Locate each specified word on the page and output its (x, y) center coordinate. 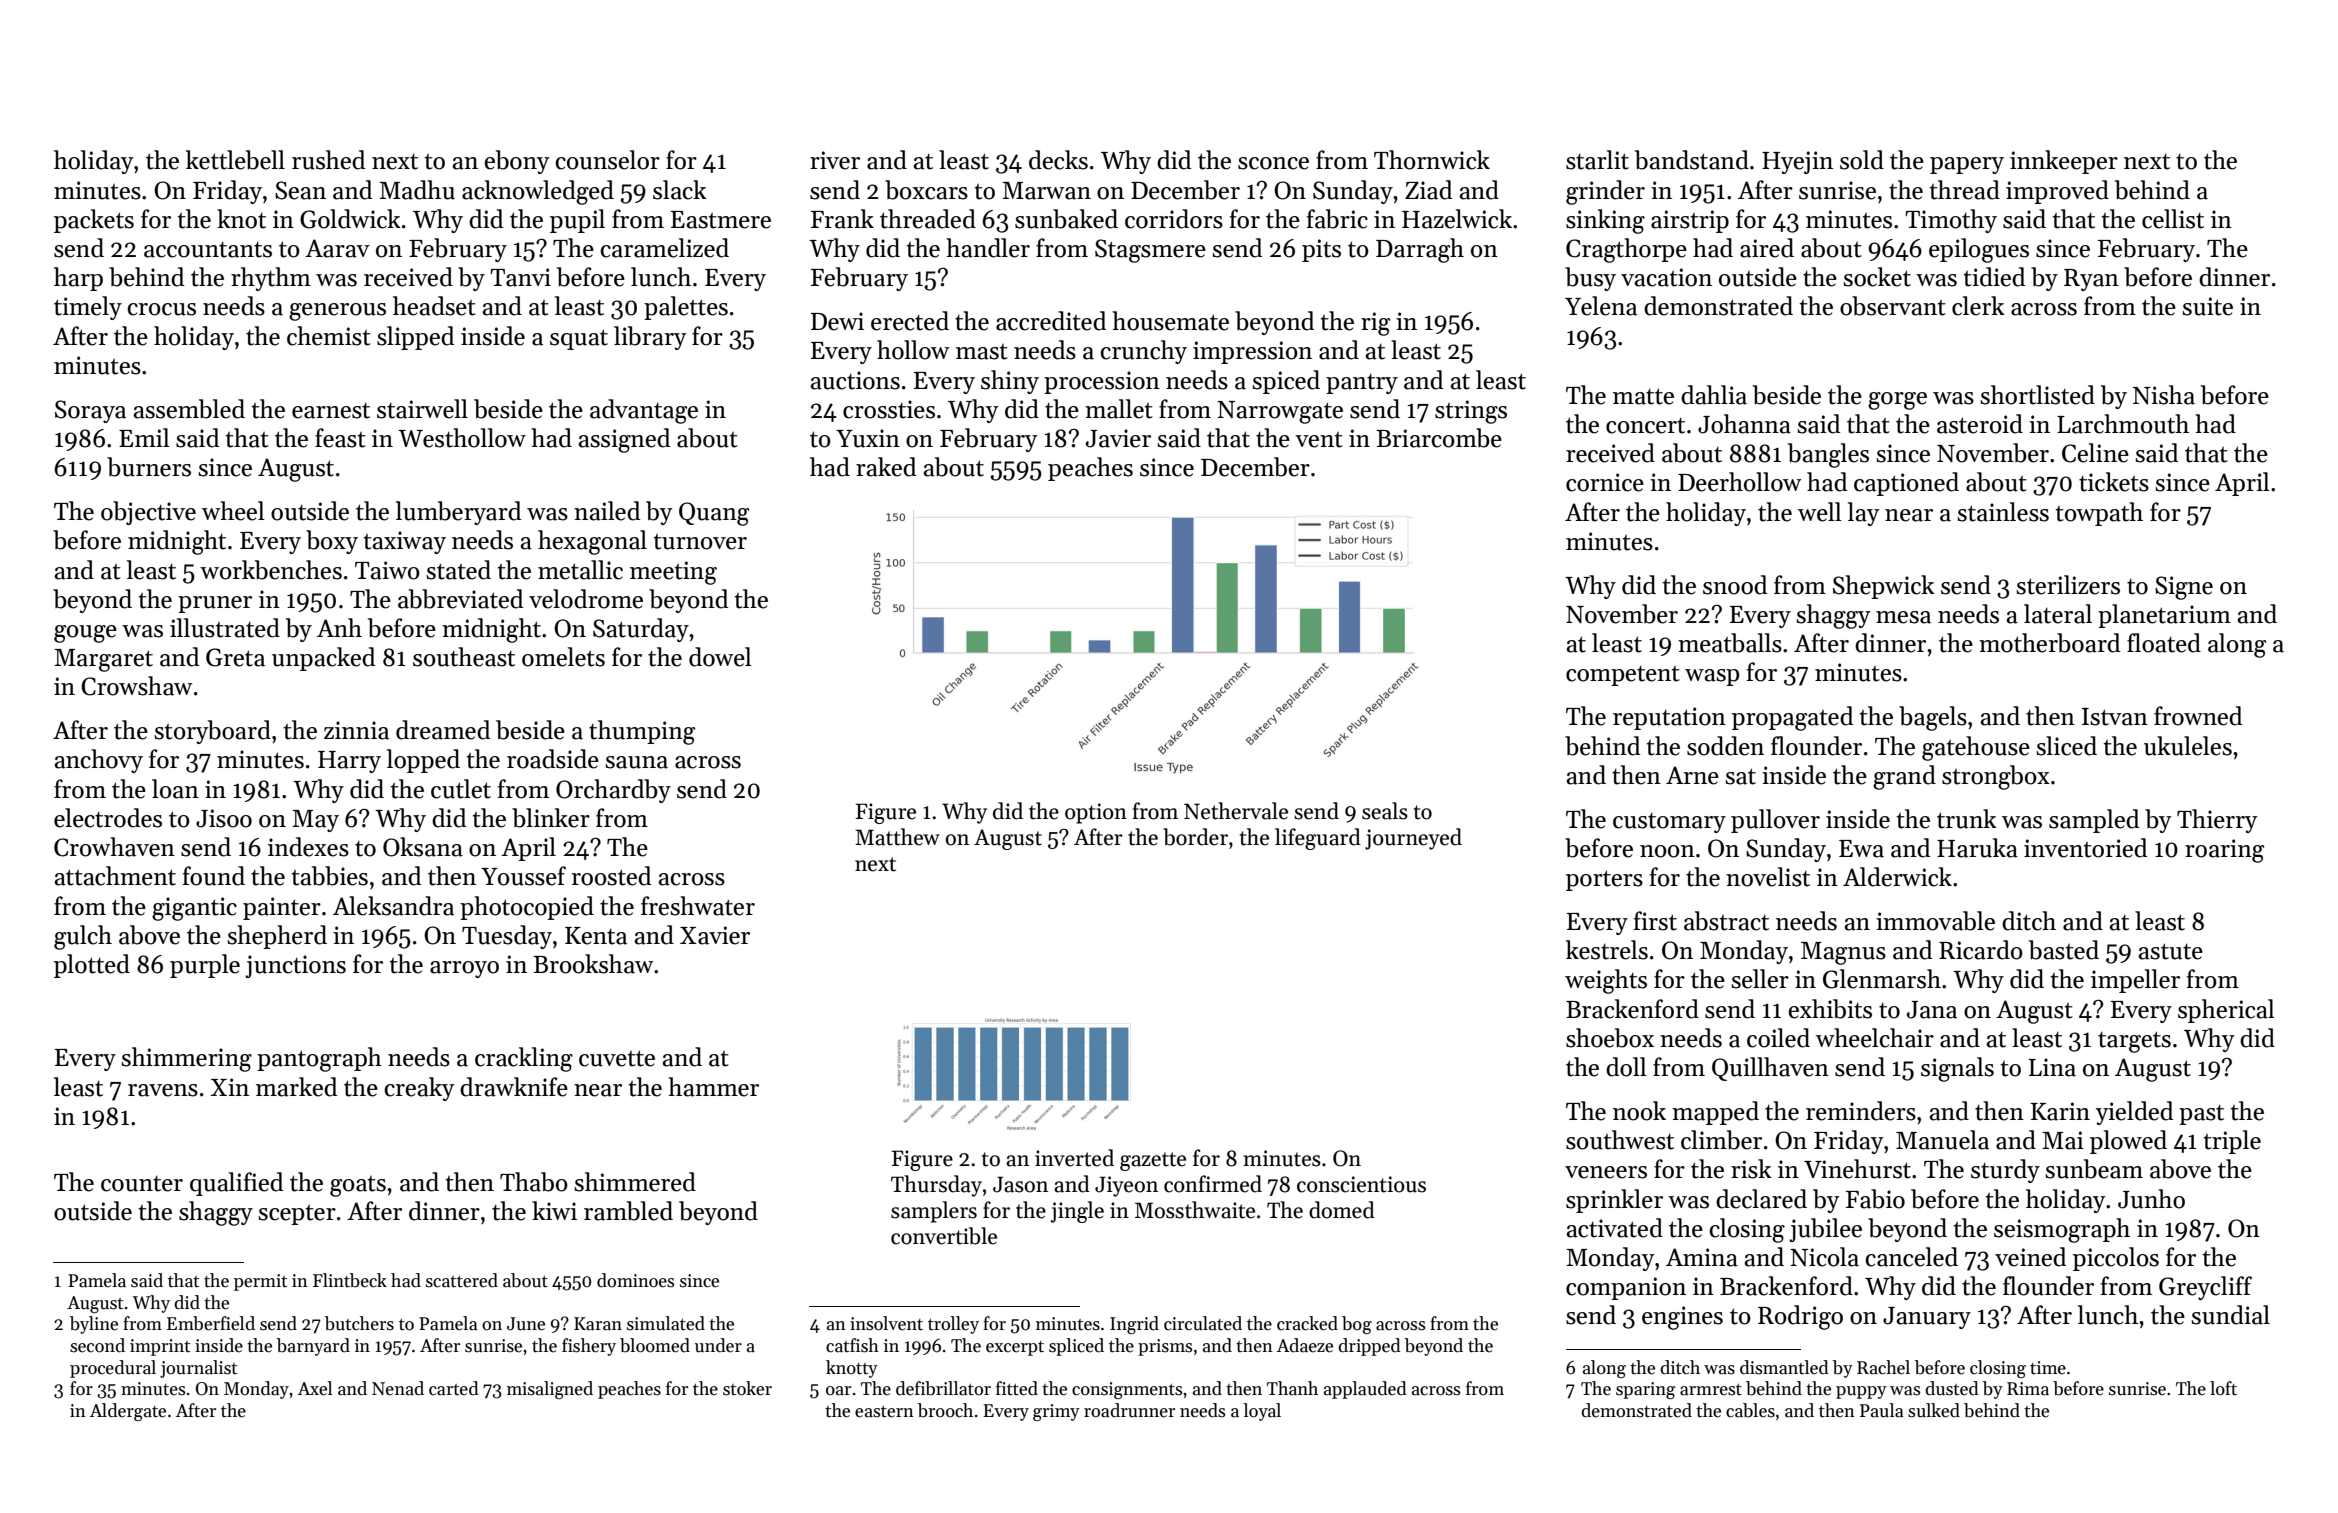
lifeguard (1318, 839)
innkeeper (2064, 162)
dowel (720, 657)
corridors (1174, 219)
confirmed (1213, 1184)
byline (94, 1325)
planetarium (2164, 616)
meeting (673, 573)
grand (1904, 777)
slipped (415, 338)
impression (1252, 352)
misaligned (550, 1390)
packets (94, 221)
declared (1761, 1199)
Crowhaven (114, 847)
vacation (1666, 277)
